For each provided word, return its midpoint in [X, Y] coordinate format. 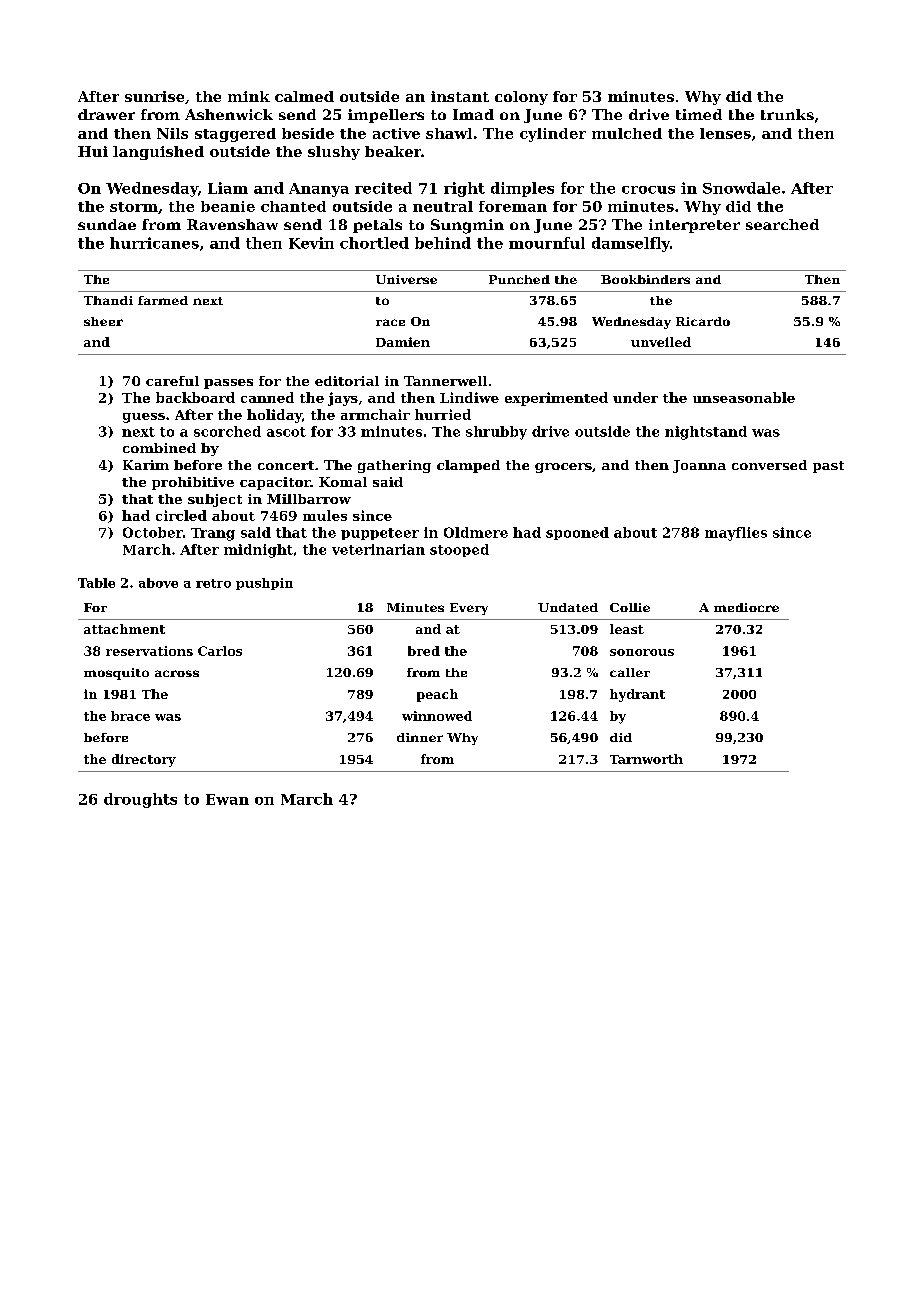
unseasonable [744, 397]
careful [172, 381]
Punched [519, 279]
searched [782, 224]
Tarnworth [646, 759]
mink [249, 96]
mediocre [746, 607]
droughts [140, 800]
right [464, 189]
